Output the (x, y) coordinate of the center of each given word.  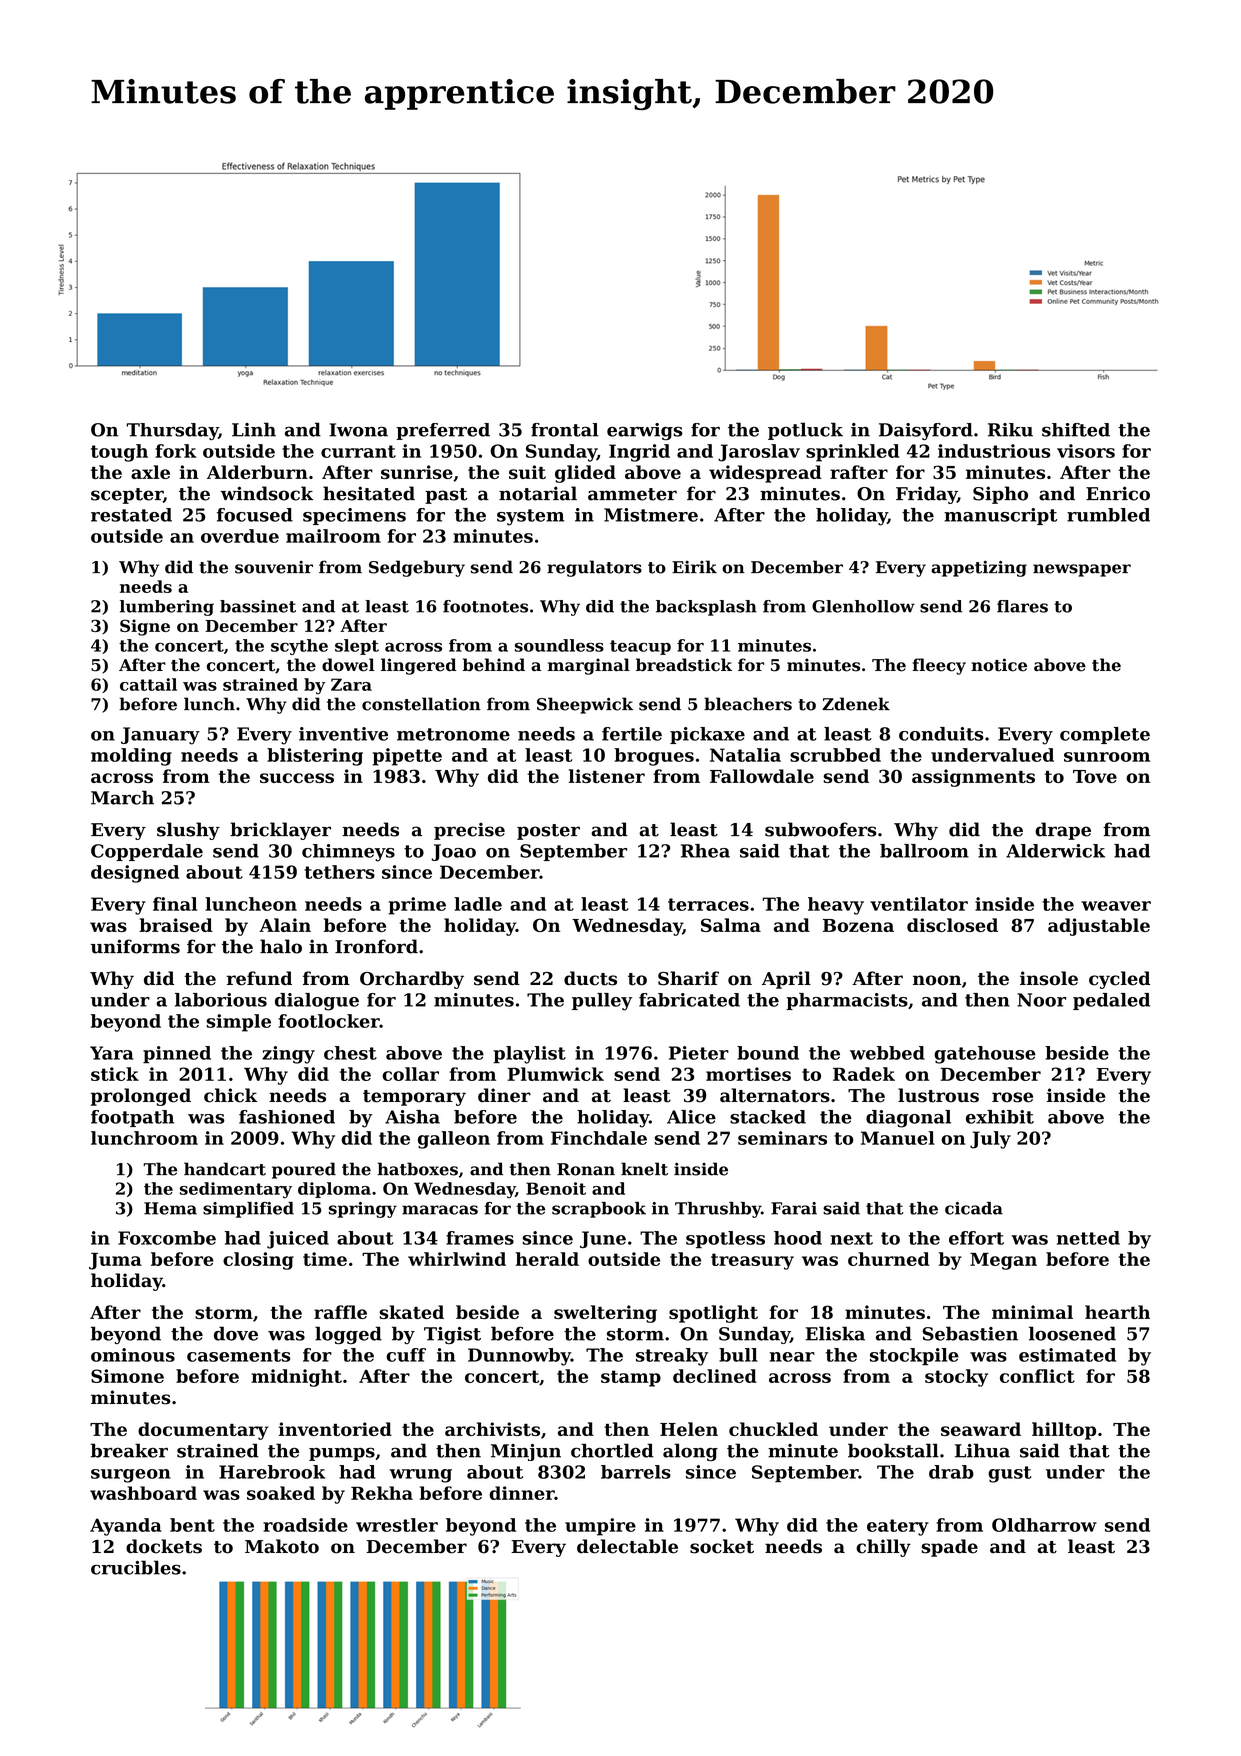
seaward (981, 1429)
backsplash (706, 608)
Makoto (282, 1546)
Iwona (358, 430)
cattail (148, 684)
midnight (296, 1378)
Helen (689, 1429)
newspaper (1082, 570)
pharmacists (847, 1001)
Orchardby (412, 980)
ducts (590, 978)
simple (239, 1023)
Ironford (376, 946)
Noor (1041, 1000)
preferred (443, 431)
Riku (1010, 430)
